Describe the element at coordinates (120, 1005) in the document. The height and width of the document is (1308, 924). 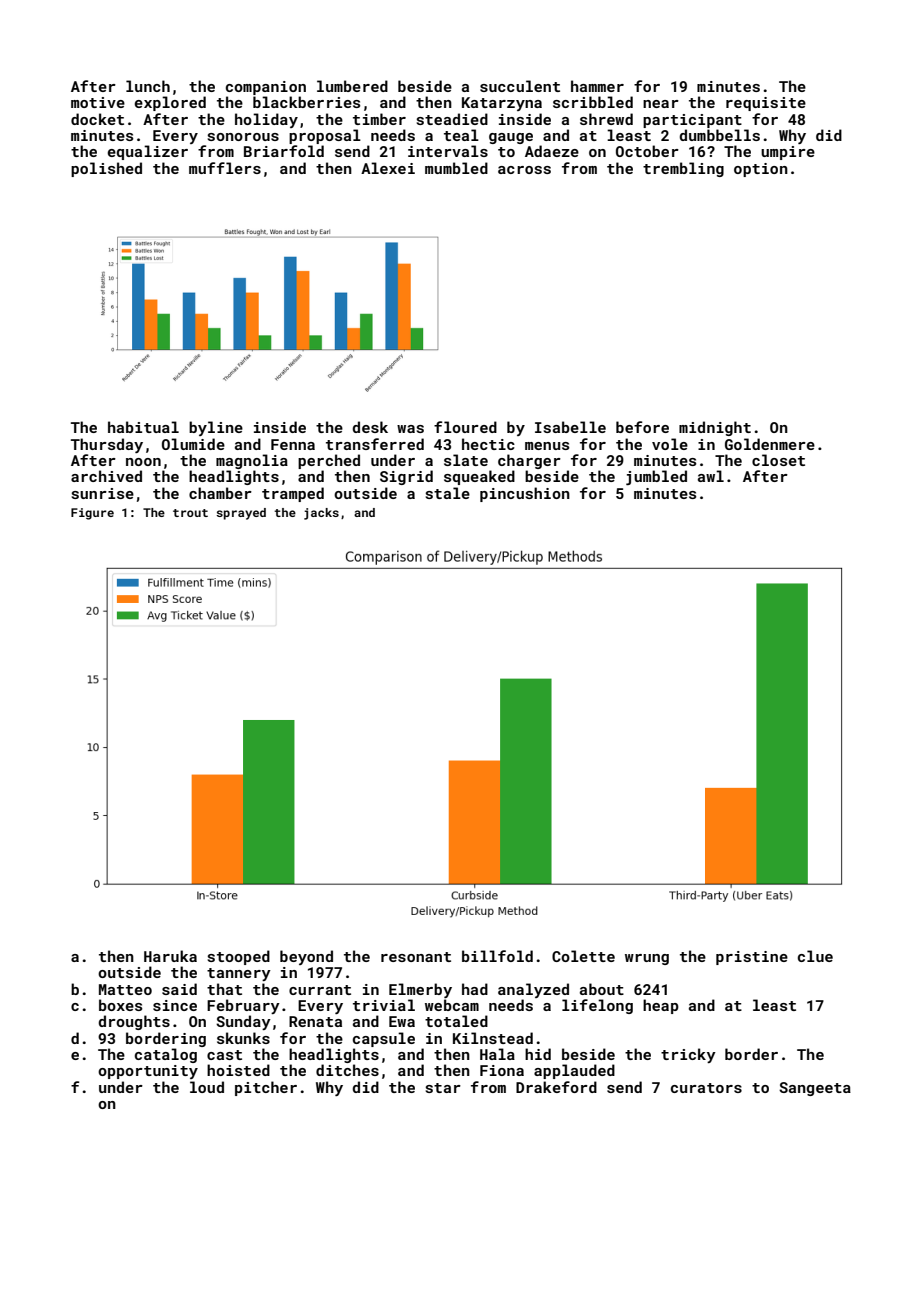
I see `boxes` at that location.
